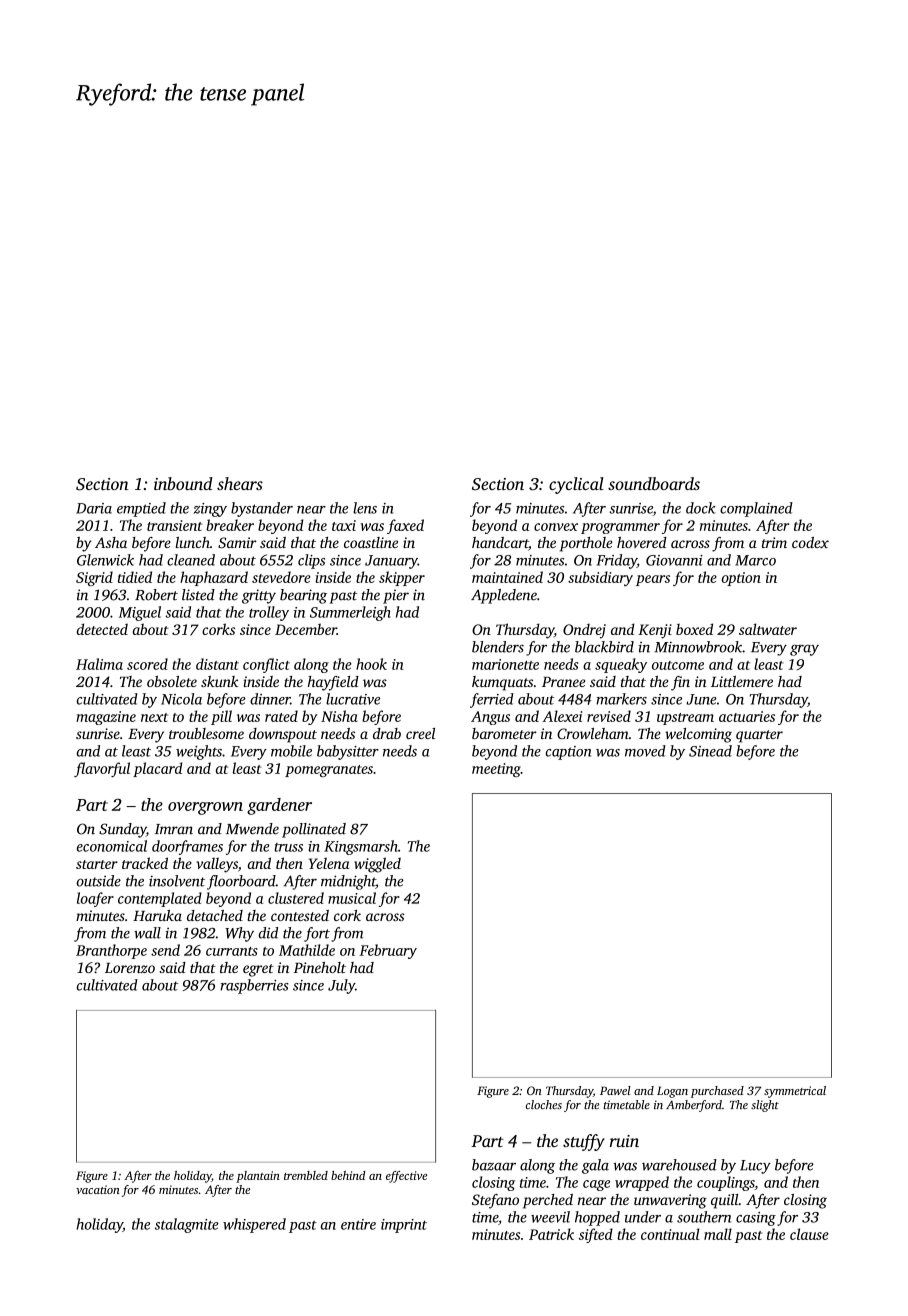  I want to click on plantain, so click(258, 1177).
